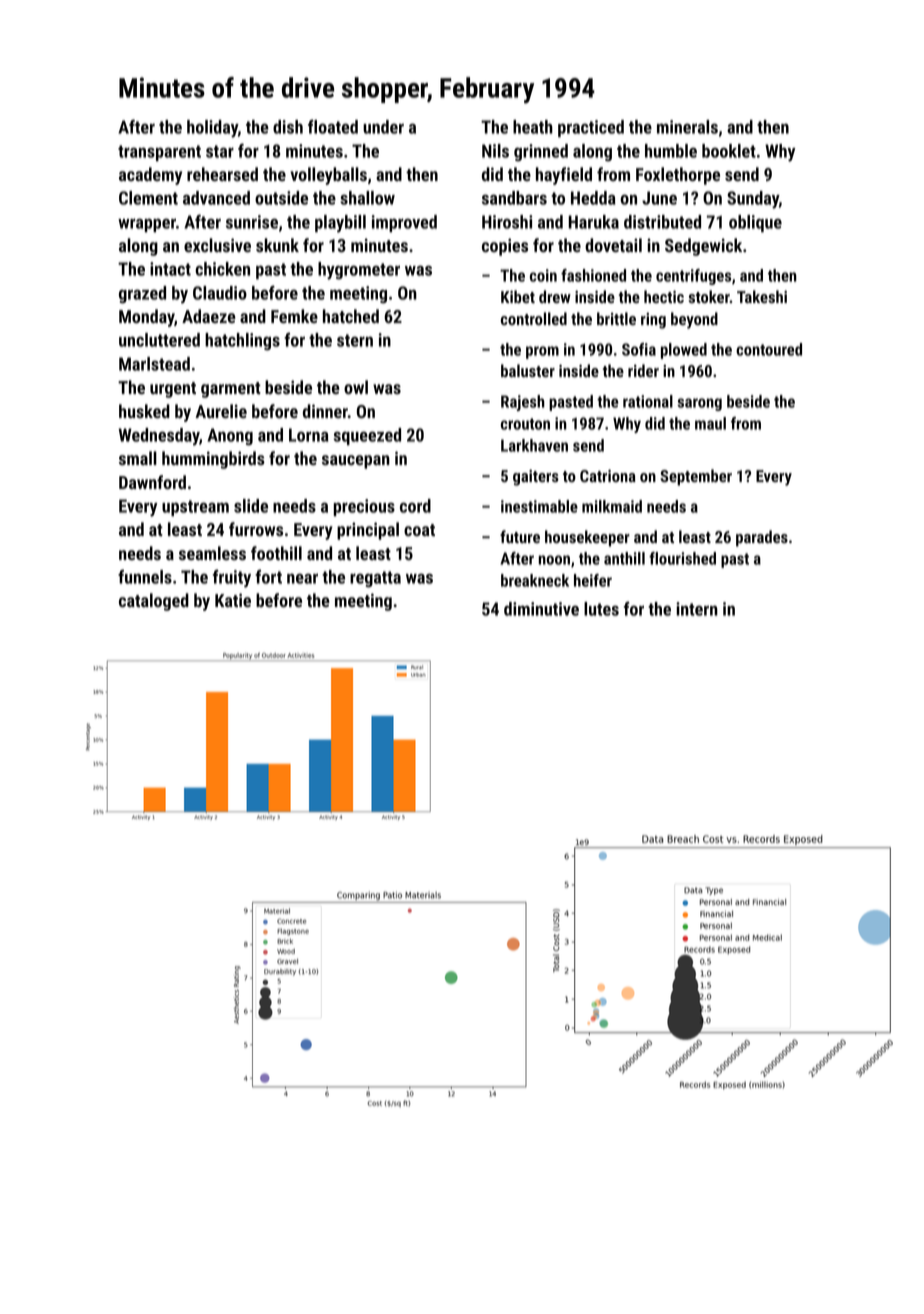  I want to click on Lorna, so click(309, 435).
